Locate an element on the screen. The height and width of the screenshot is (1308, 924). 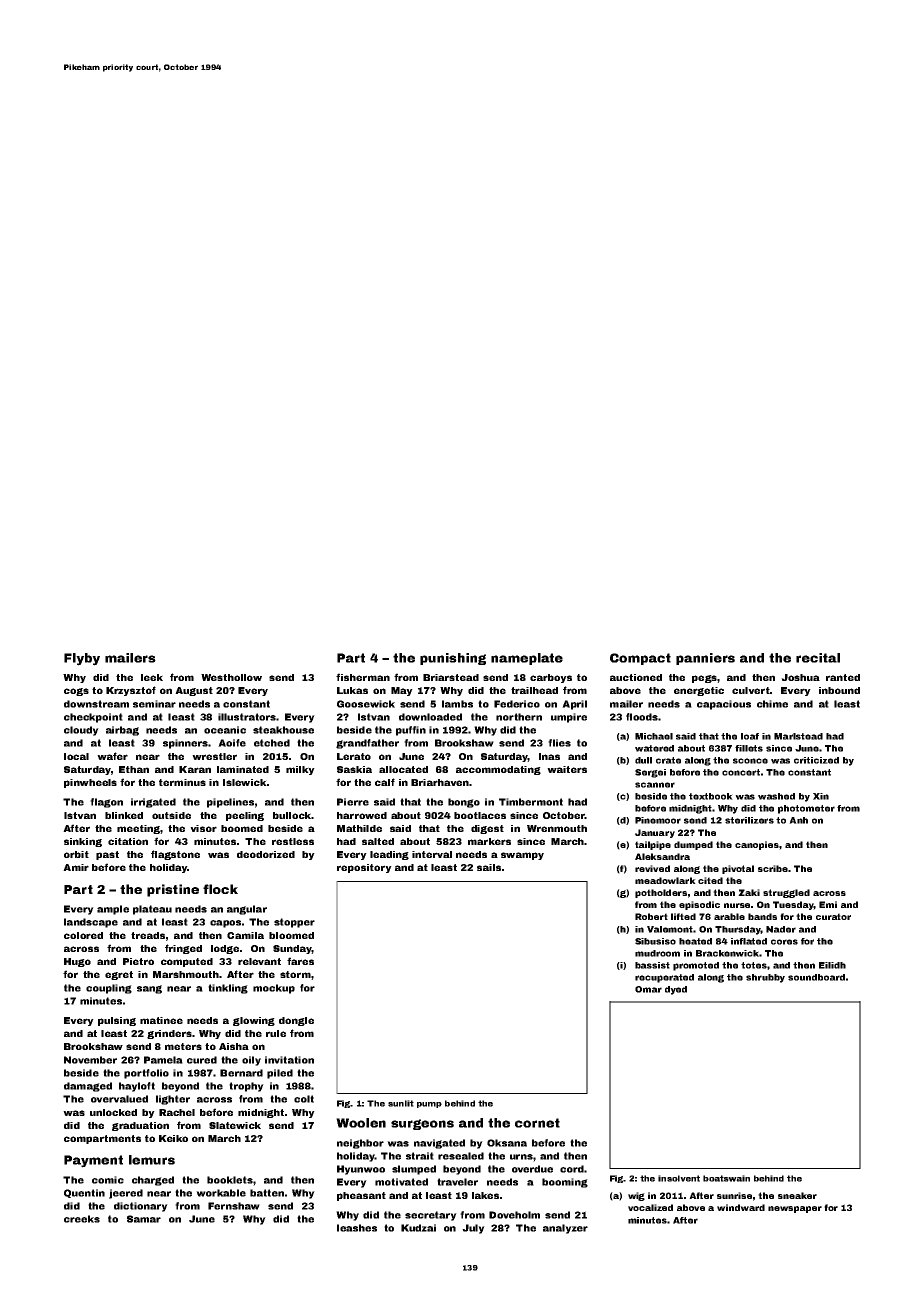
newspaper is located at coordinates (795, 1209).
